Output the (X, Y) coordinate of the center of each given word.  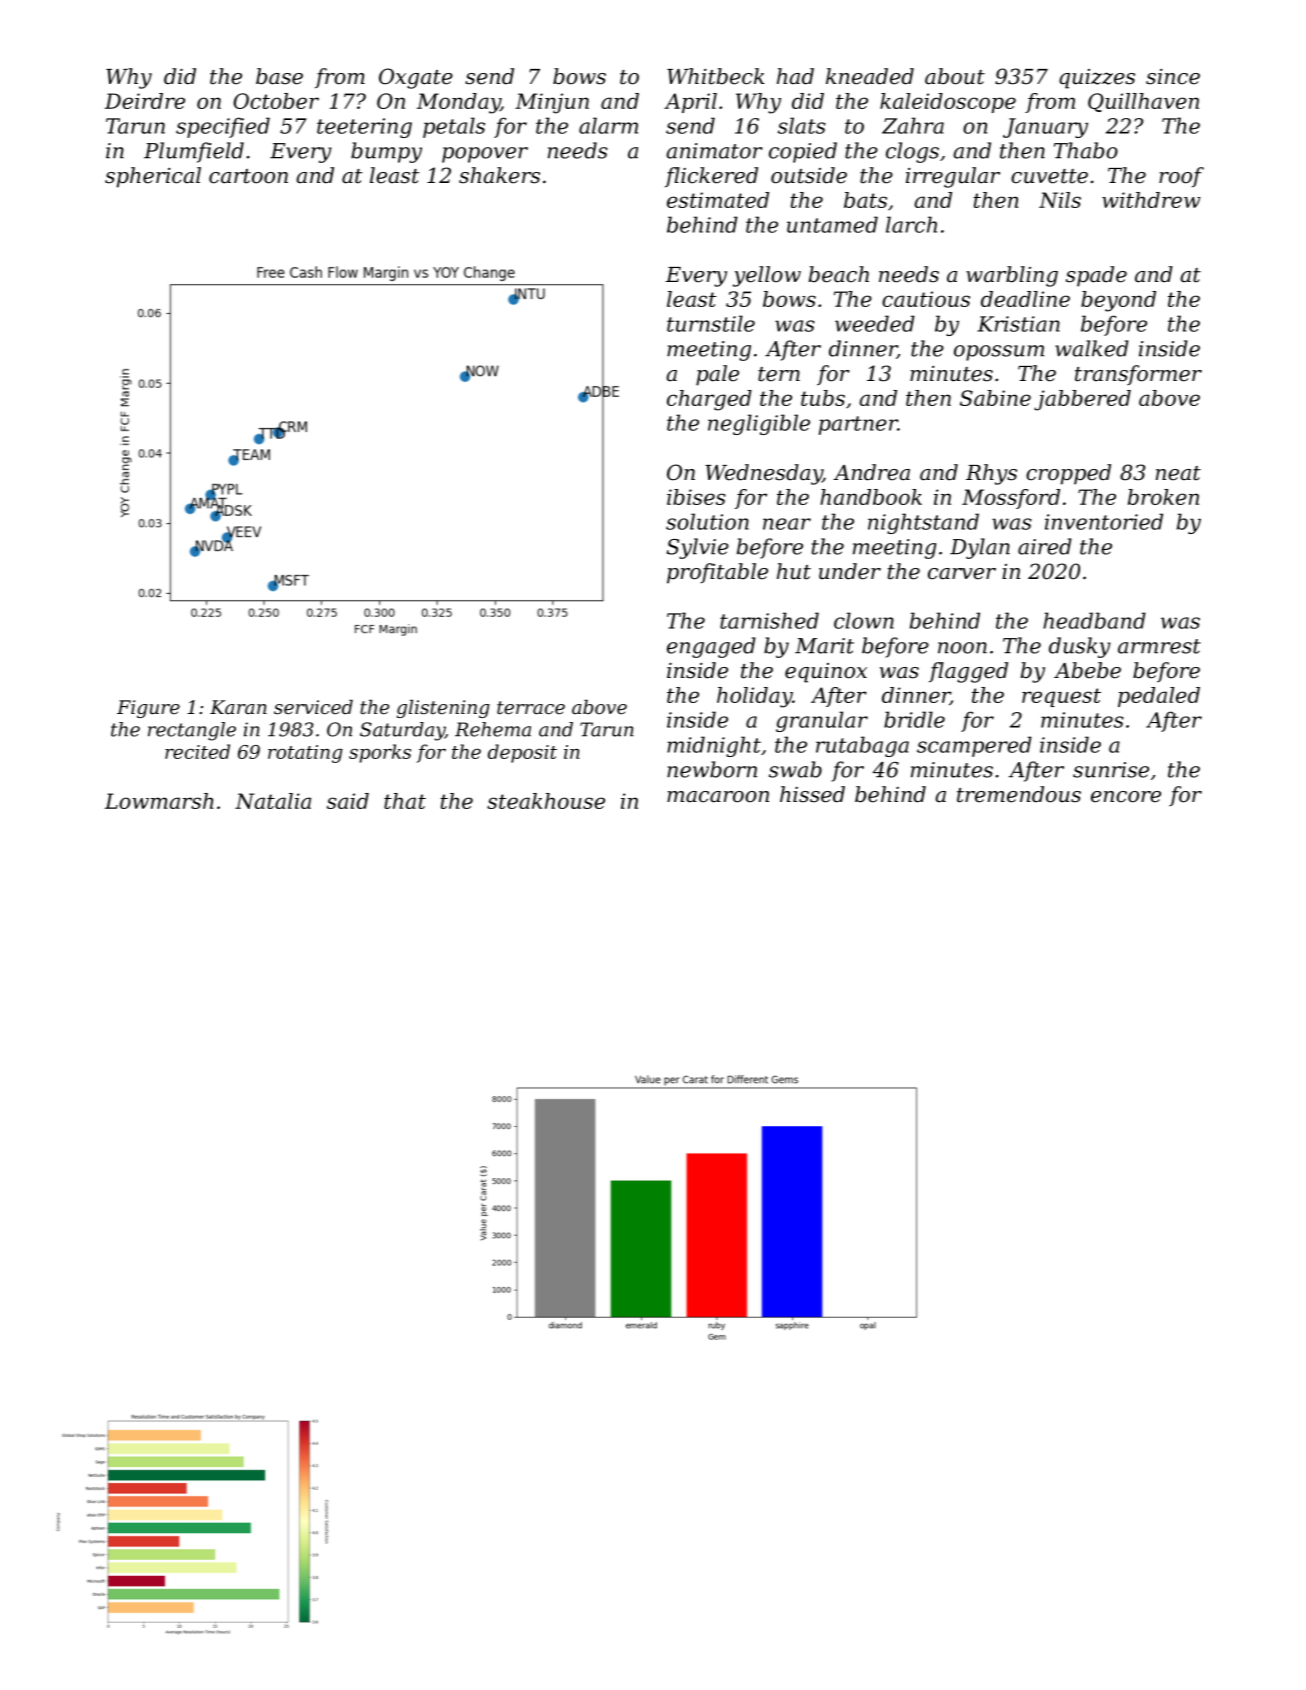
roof (1181, 177)
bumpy (386, 152)
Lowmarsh (159, 801)
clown (864, 620)
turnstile (711, 323)
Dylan (980, 548)
